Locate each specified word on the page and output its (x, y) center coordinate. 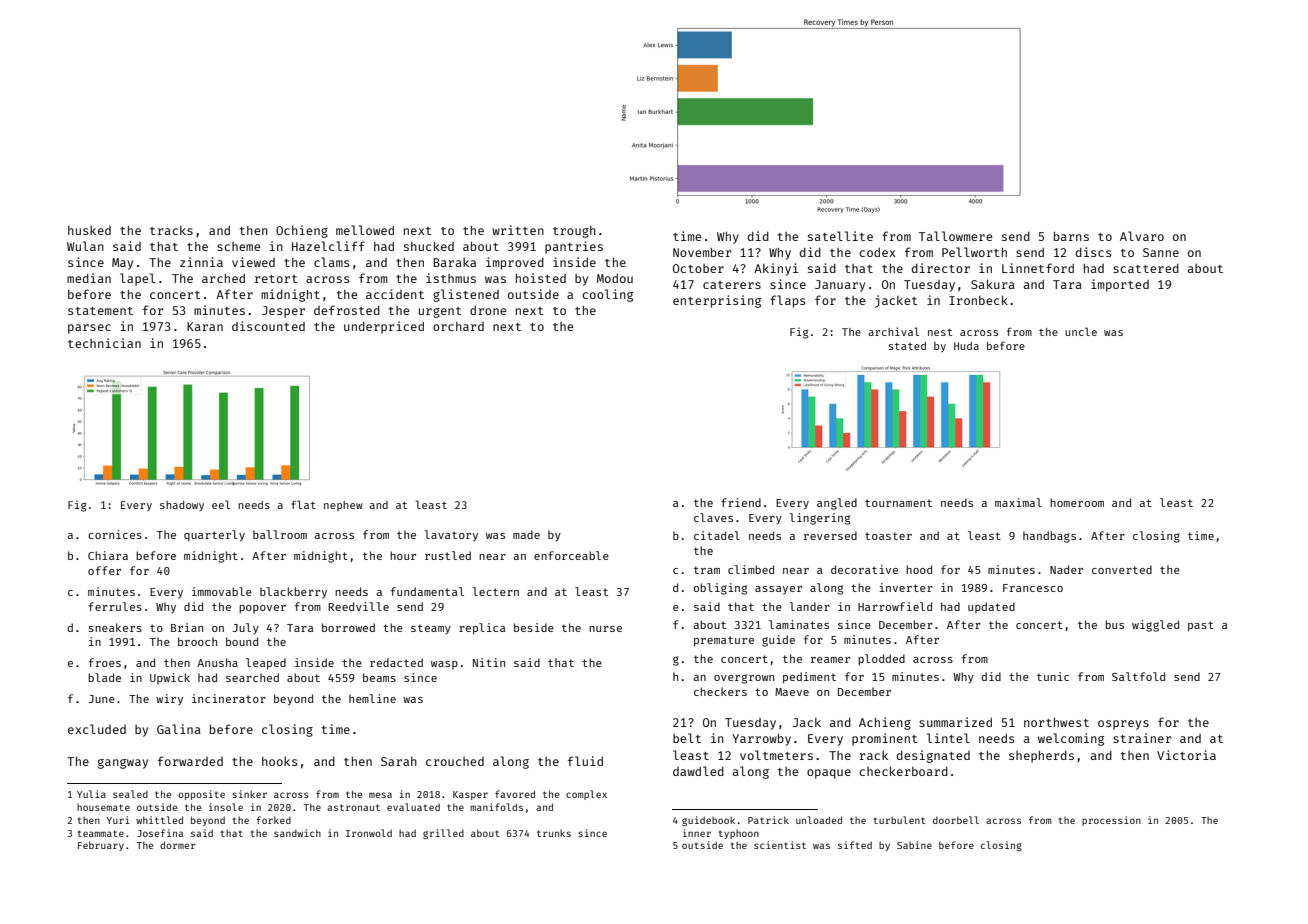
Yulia (91, 794)
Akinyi (776, 269)
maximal (1018, 502)
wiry (169, 700)
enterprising (717, 301)
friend (741, 502)
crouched (455, 761)
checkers (720, 691)
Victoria (1186, 755)
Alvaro (1142, 236)
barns (1071, 236)
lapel (137, 279)
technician (104, 343)
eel (221, 504)
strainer (1142, 738)
